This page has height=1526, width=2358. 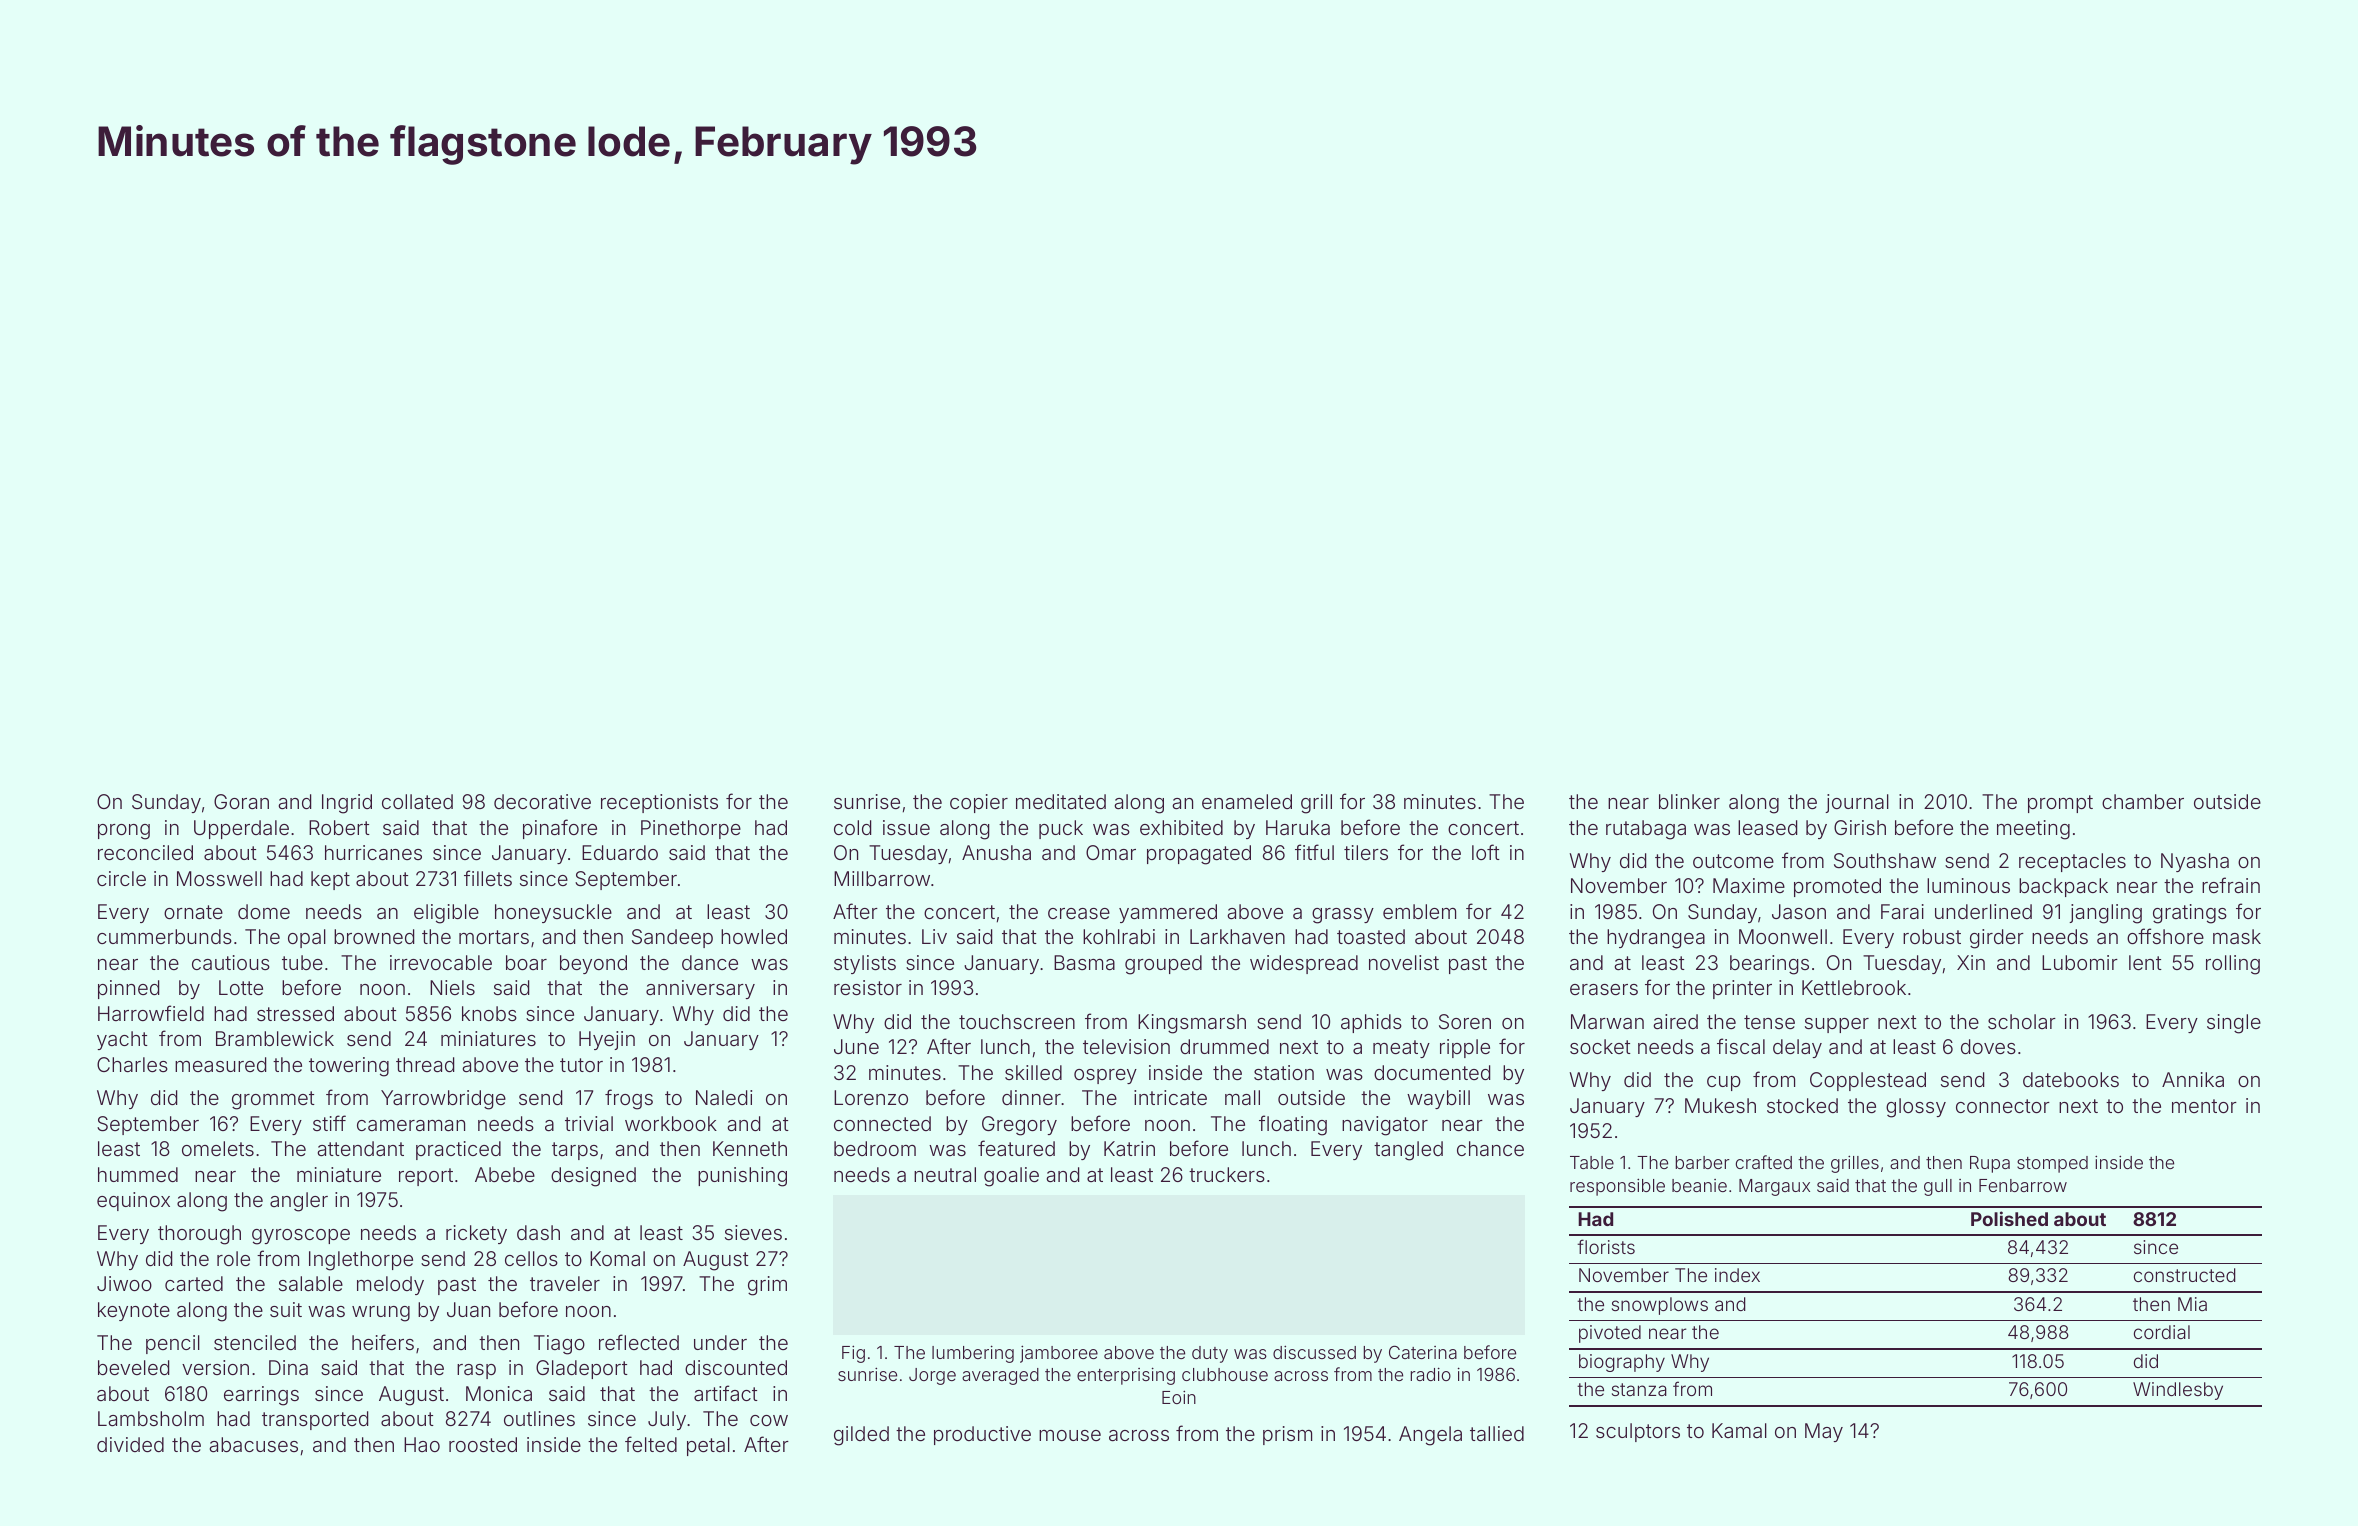 What do you see at coordinates (2178, 1391) in the page?
I see `Windlesby` at bounding box center [2178, 1391].
